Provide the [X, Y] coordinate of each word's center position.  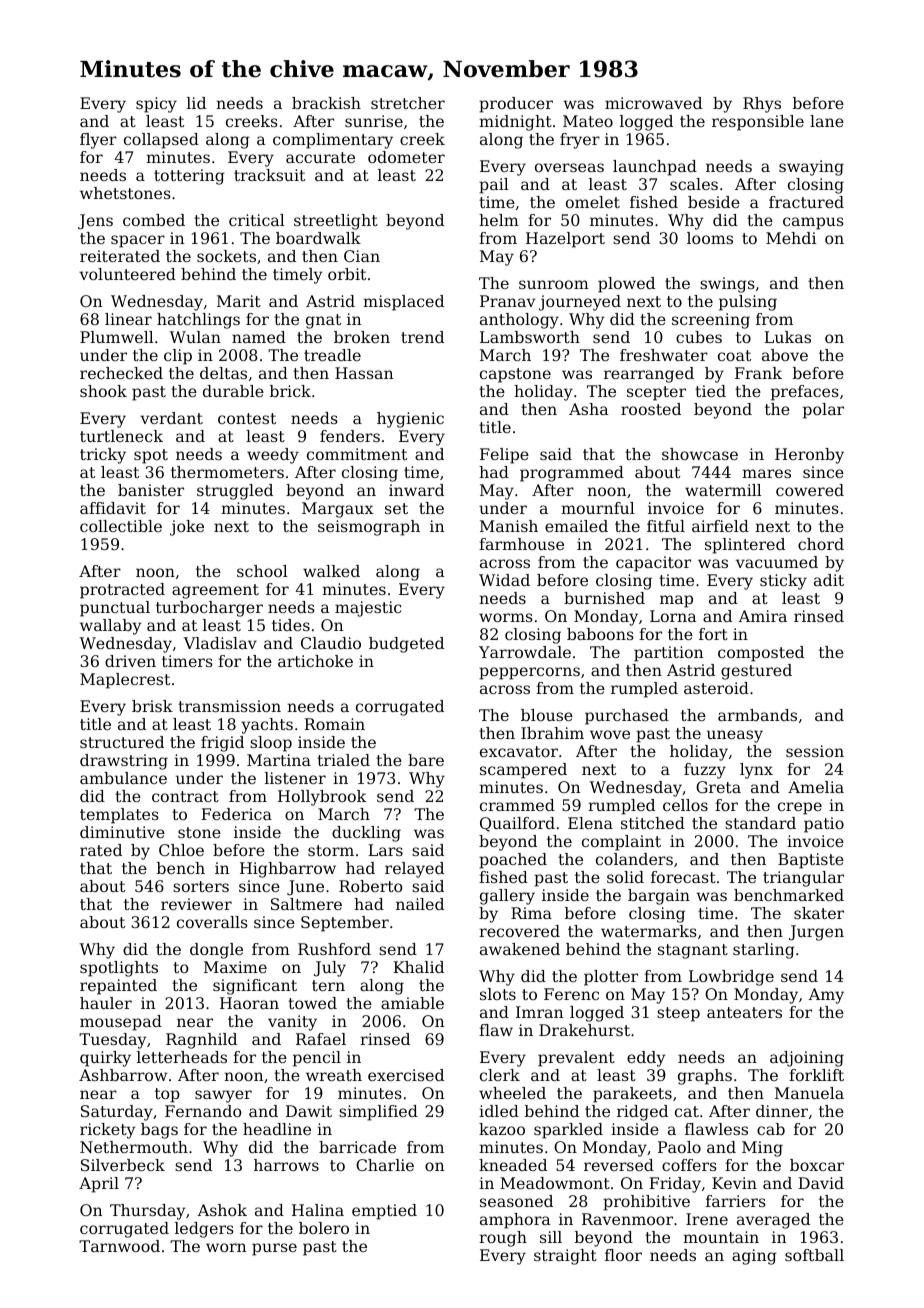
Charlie [385, 1165]
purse [274, 1249]
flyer [98, 141]
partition [668, 654]
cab [771, 1129]
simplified [378, 1113]
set [396, 508]
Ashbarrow [123, 1075]
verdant [171, 418]
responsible [758, 123]
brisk [152, 706]
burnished [604, 598]
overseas [569, 167]
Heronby [809, 456]
